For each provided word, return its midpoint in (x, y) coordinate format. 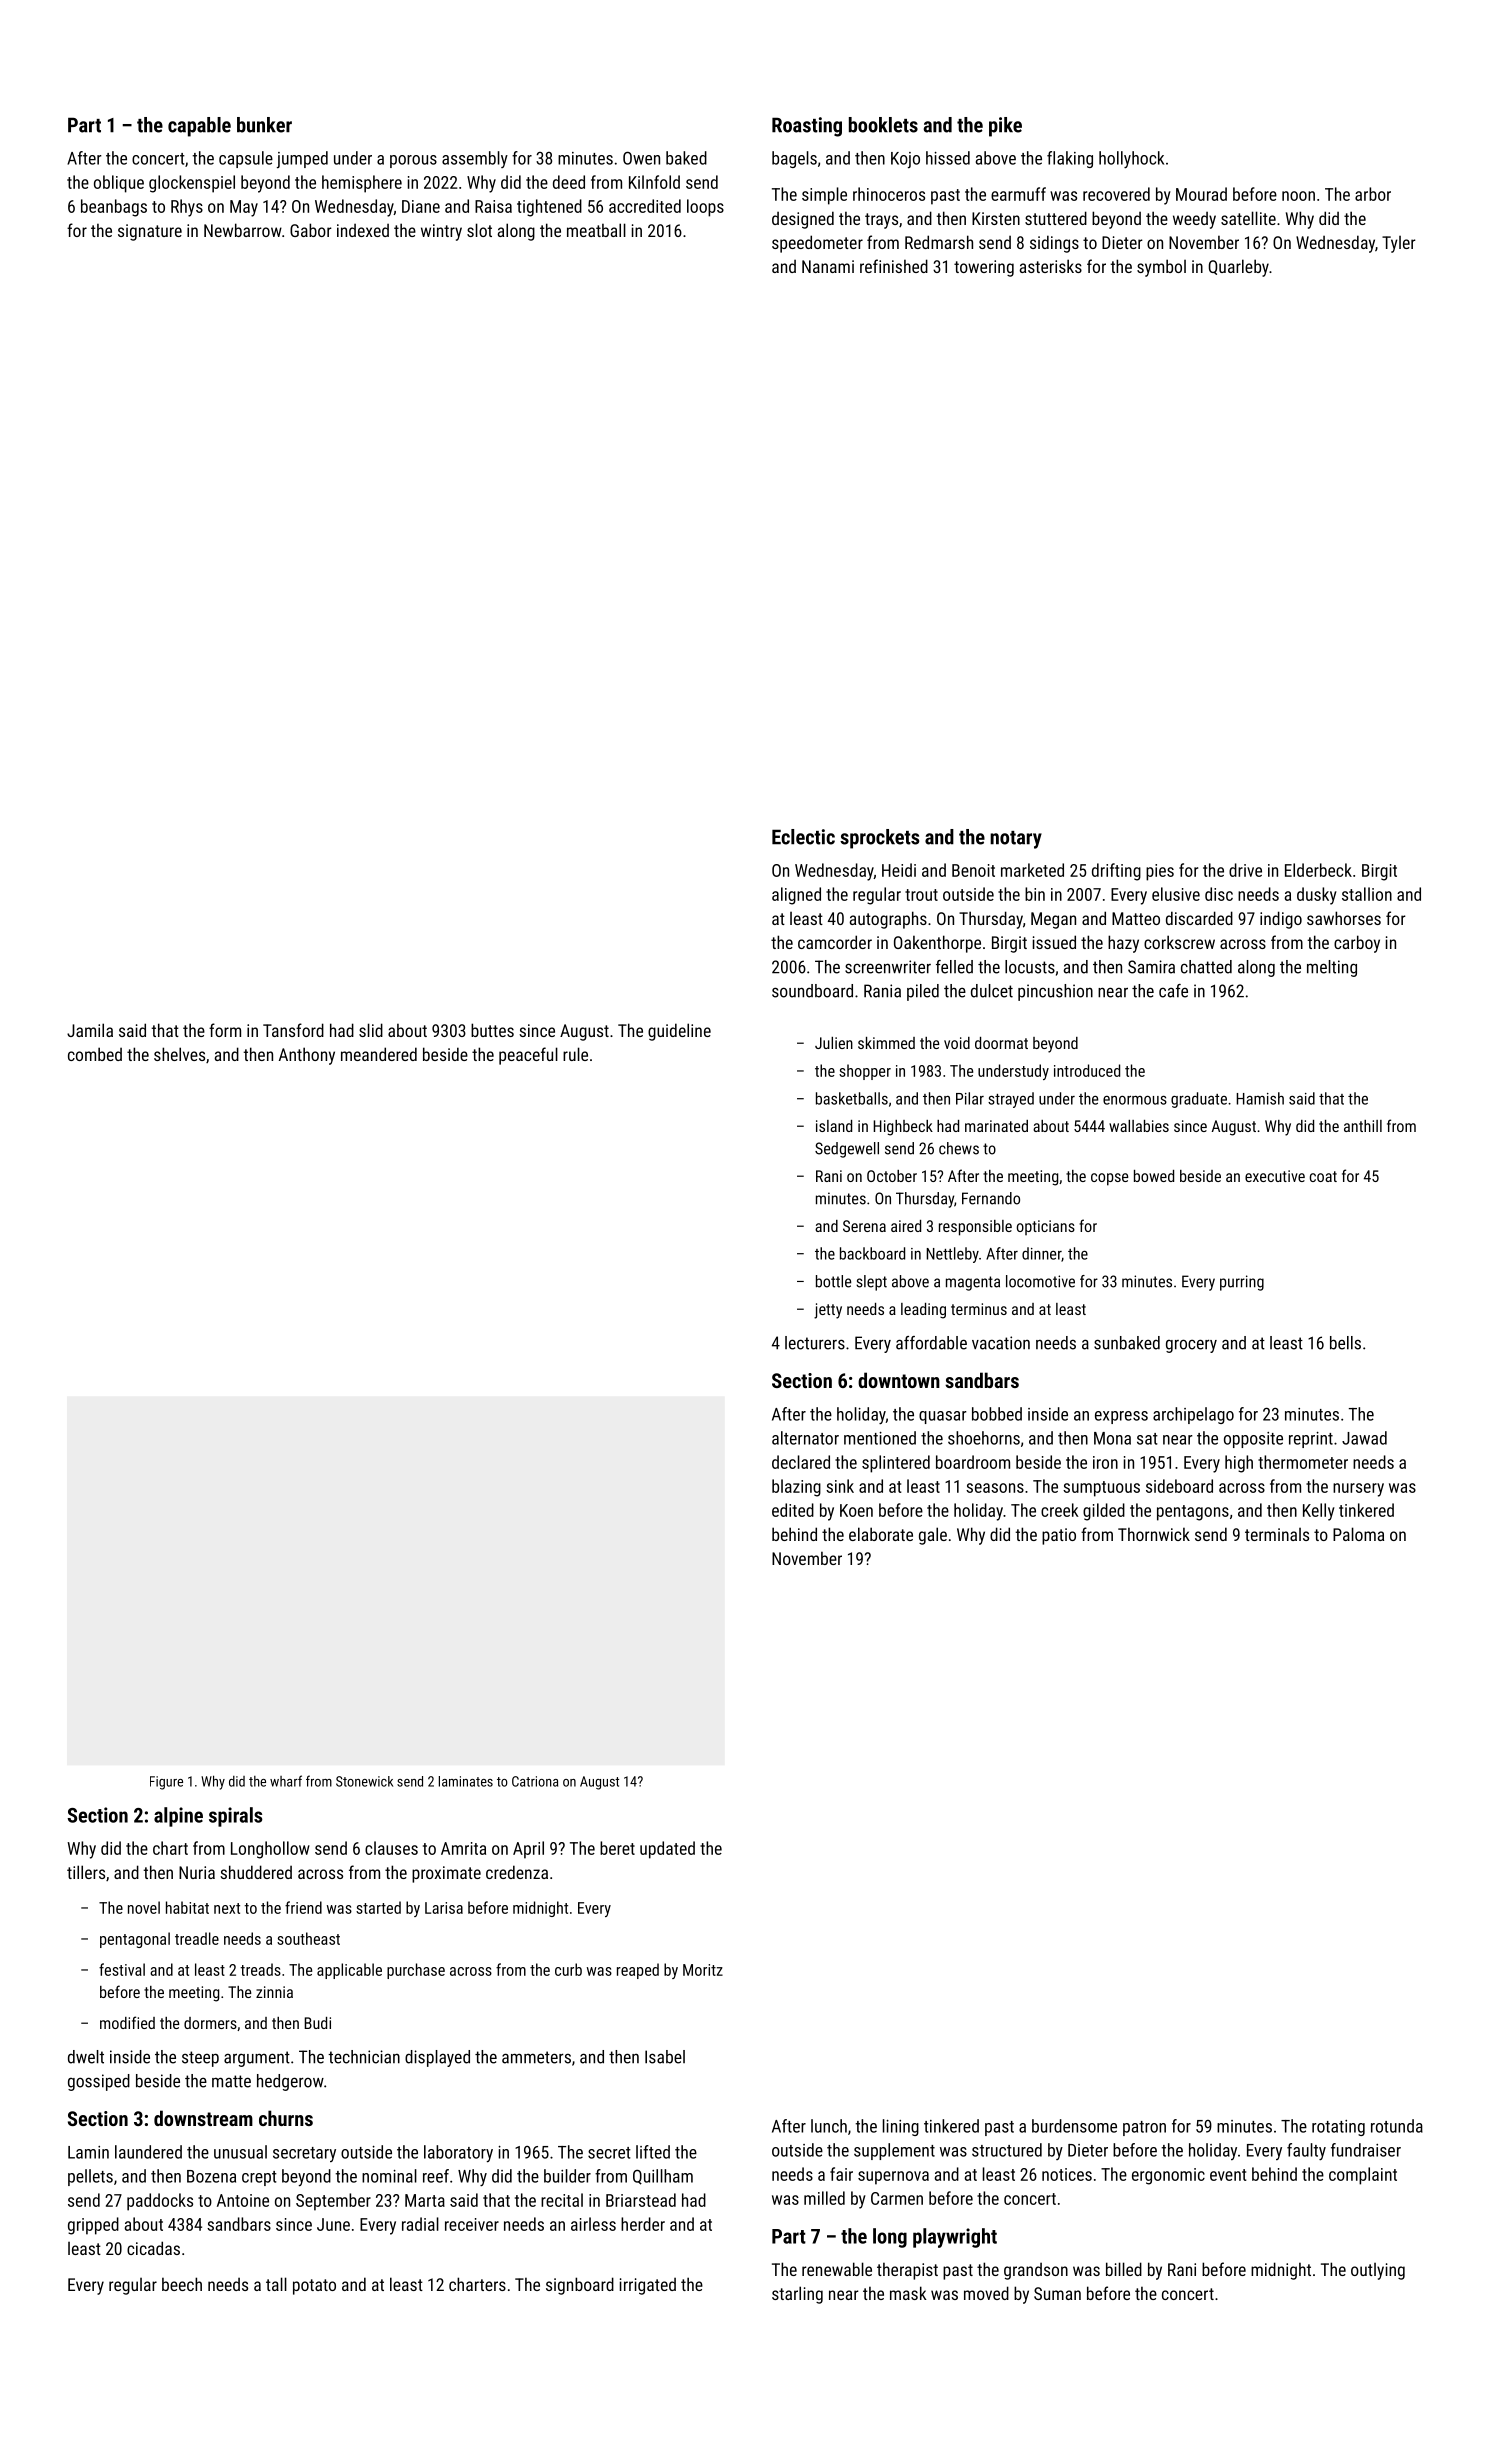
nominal (389, 2176)
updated (667, 1850)
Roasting (807, 127)
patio (1059, 1536)
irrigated (648, 2286)
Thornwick (1154, 1534)
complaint (1363, 2176)
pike (1005, 127)
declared (801, 1462)
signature (150, 232)
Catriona (535, 1781)
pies (1160, 872)
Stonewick (364, 1781)
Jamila (90, 1030)
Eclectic (803, 837)
